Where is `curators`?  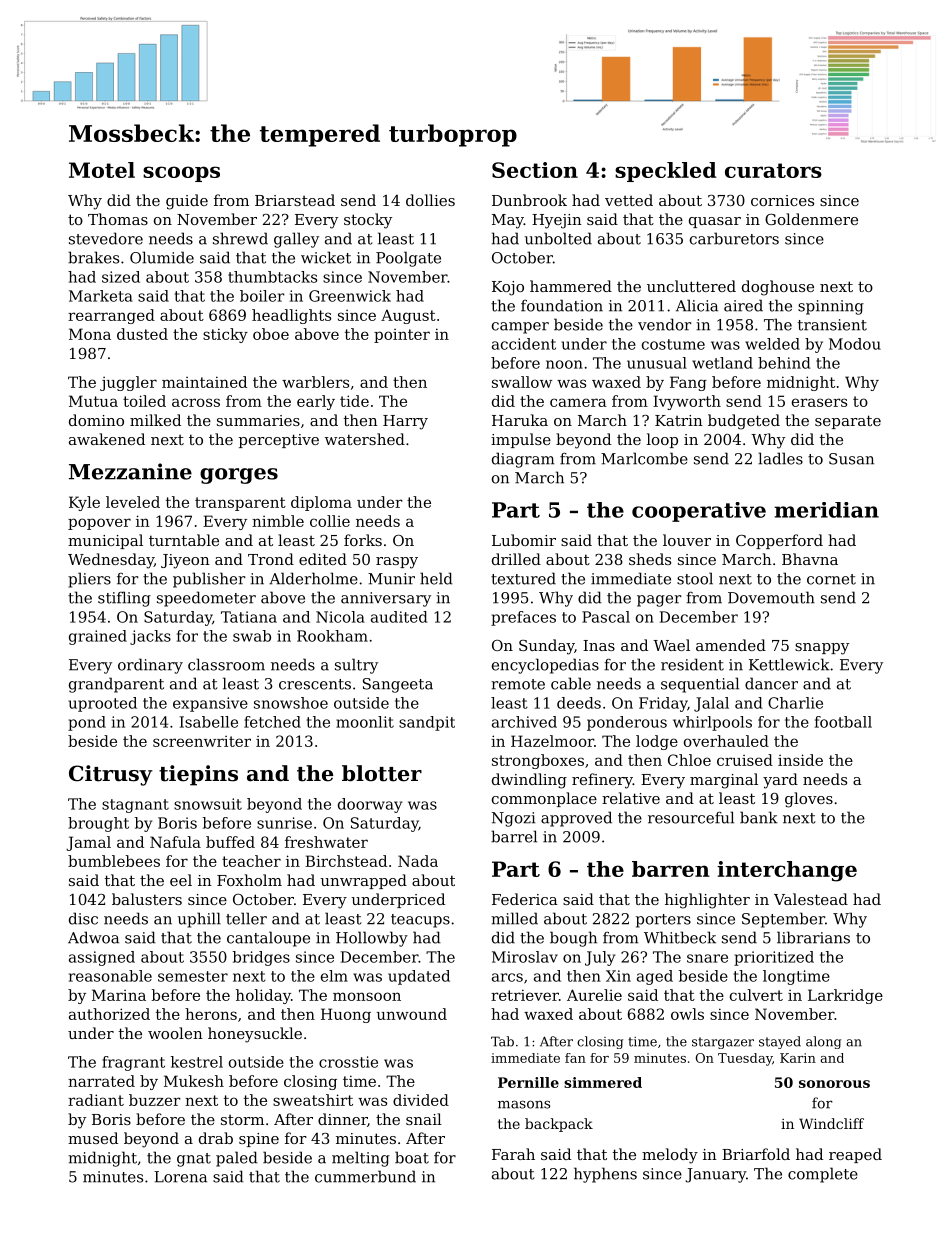
curators is located at coordinates (773, 170).
